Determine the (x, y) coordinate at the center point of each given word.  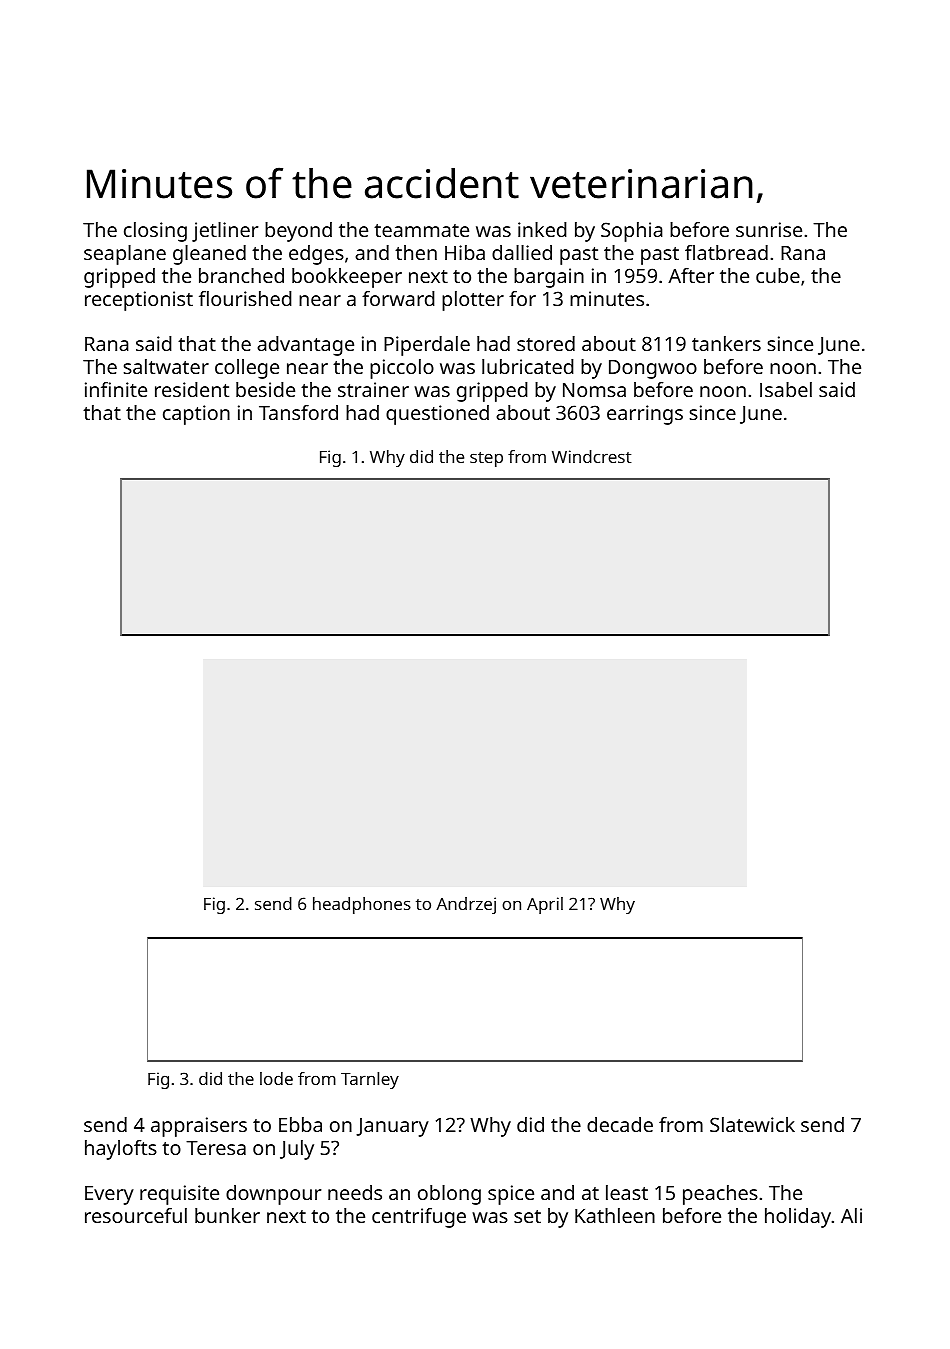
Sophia (632, 232)
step (486, 459)
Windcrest (592, 456)
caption (196, 415)
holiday (798, 1218)
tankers (726, 343)
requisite (179, 1195)
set (527, 1216)
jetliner (225, 232)
